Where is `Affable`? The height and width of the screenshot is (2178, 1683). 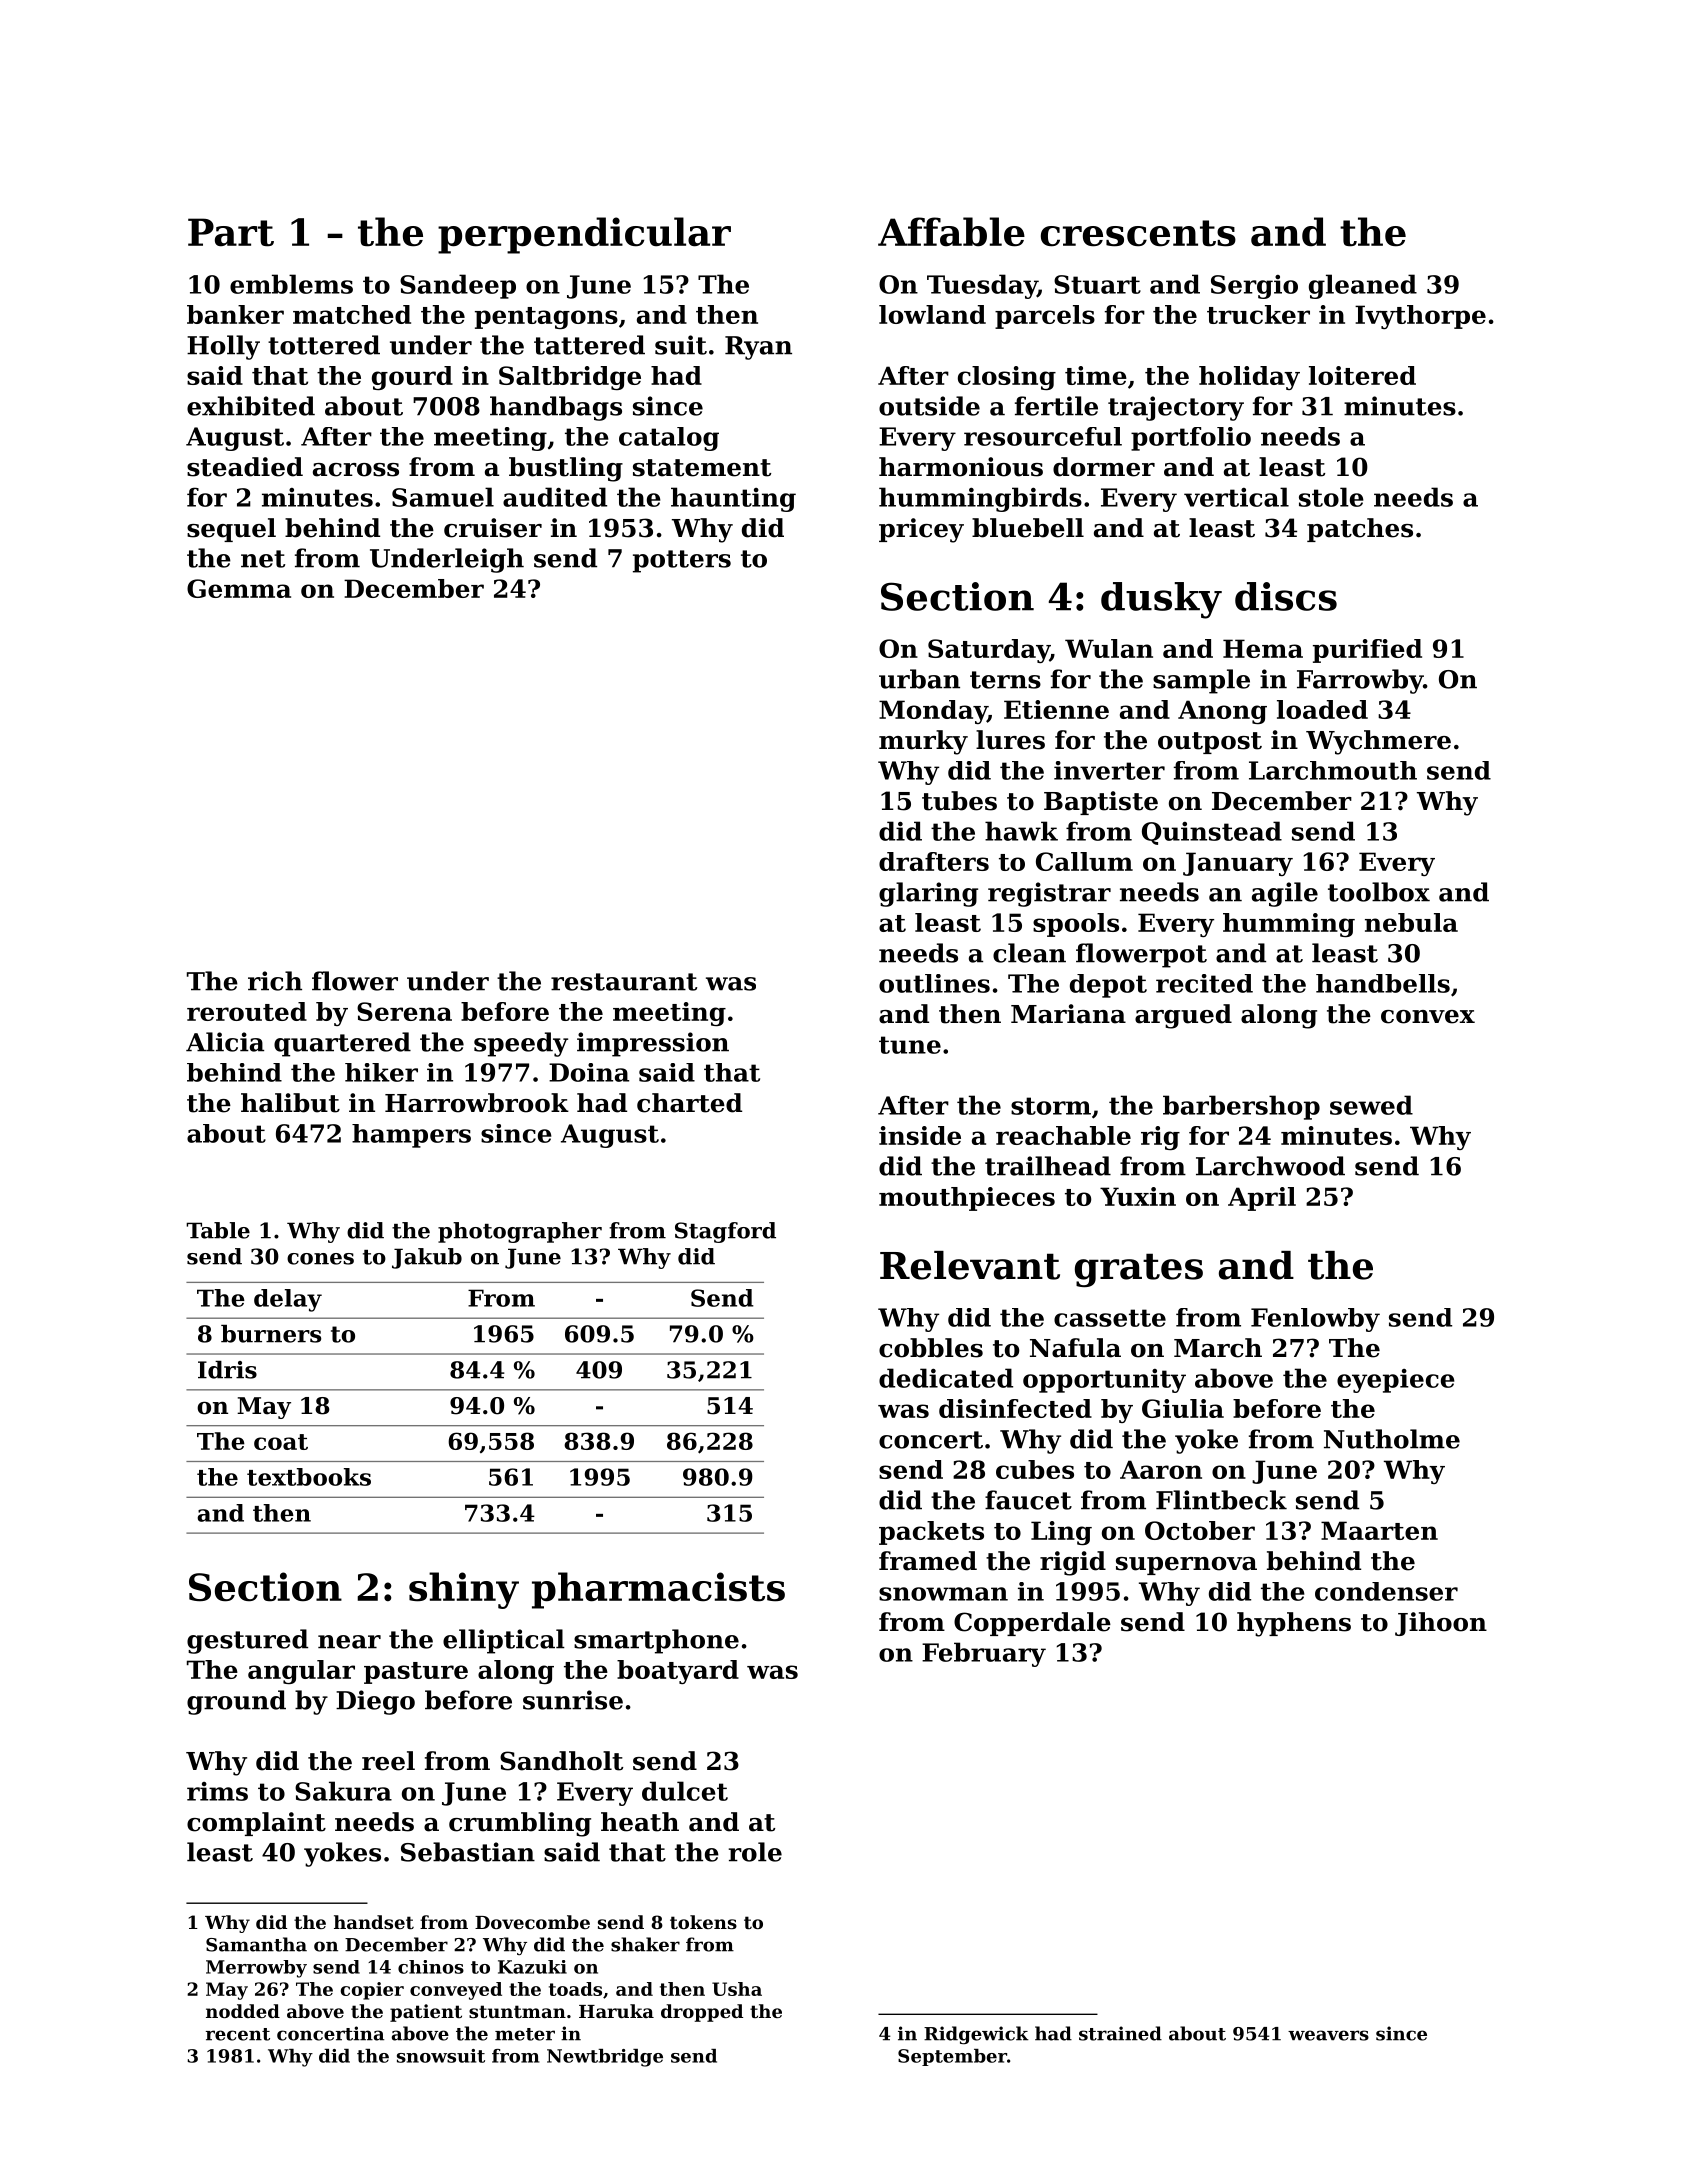 Affable is located at coordinates (951, 232).
